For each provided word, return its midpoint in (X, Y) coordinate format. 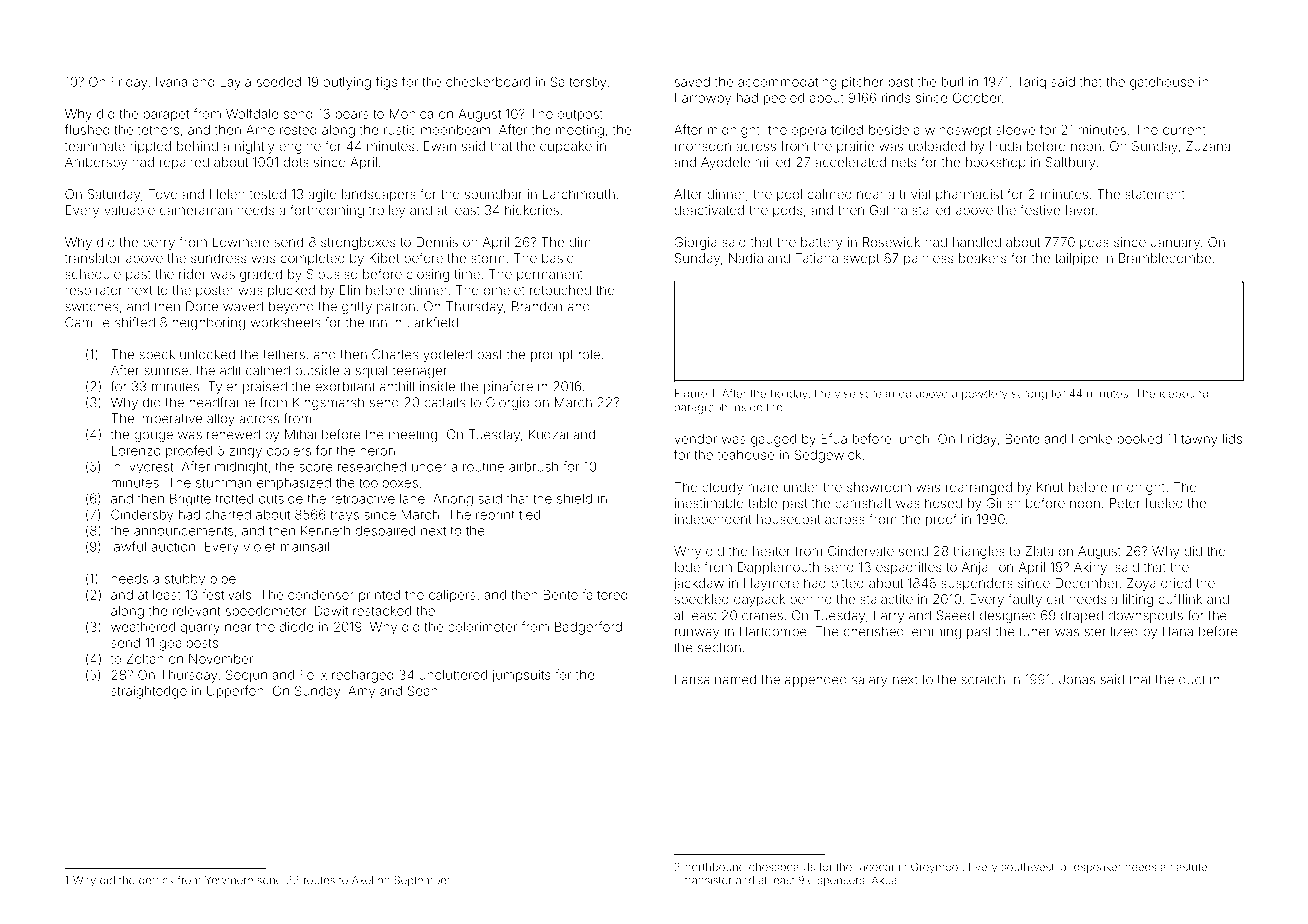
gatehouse (1162, 83)
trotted (234, 499)
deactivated (709, 210)
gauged (773, 440)
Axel (362, 880)
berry (159, 243)
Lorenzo (136, 451)
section (719, 647)
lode (687, 567)
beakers (982, 258)
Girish (1003, 503)
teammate (95, 146)
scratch (983, 679)
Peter (1125, 503)
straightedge (149, 692)
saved (692, 82)
